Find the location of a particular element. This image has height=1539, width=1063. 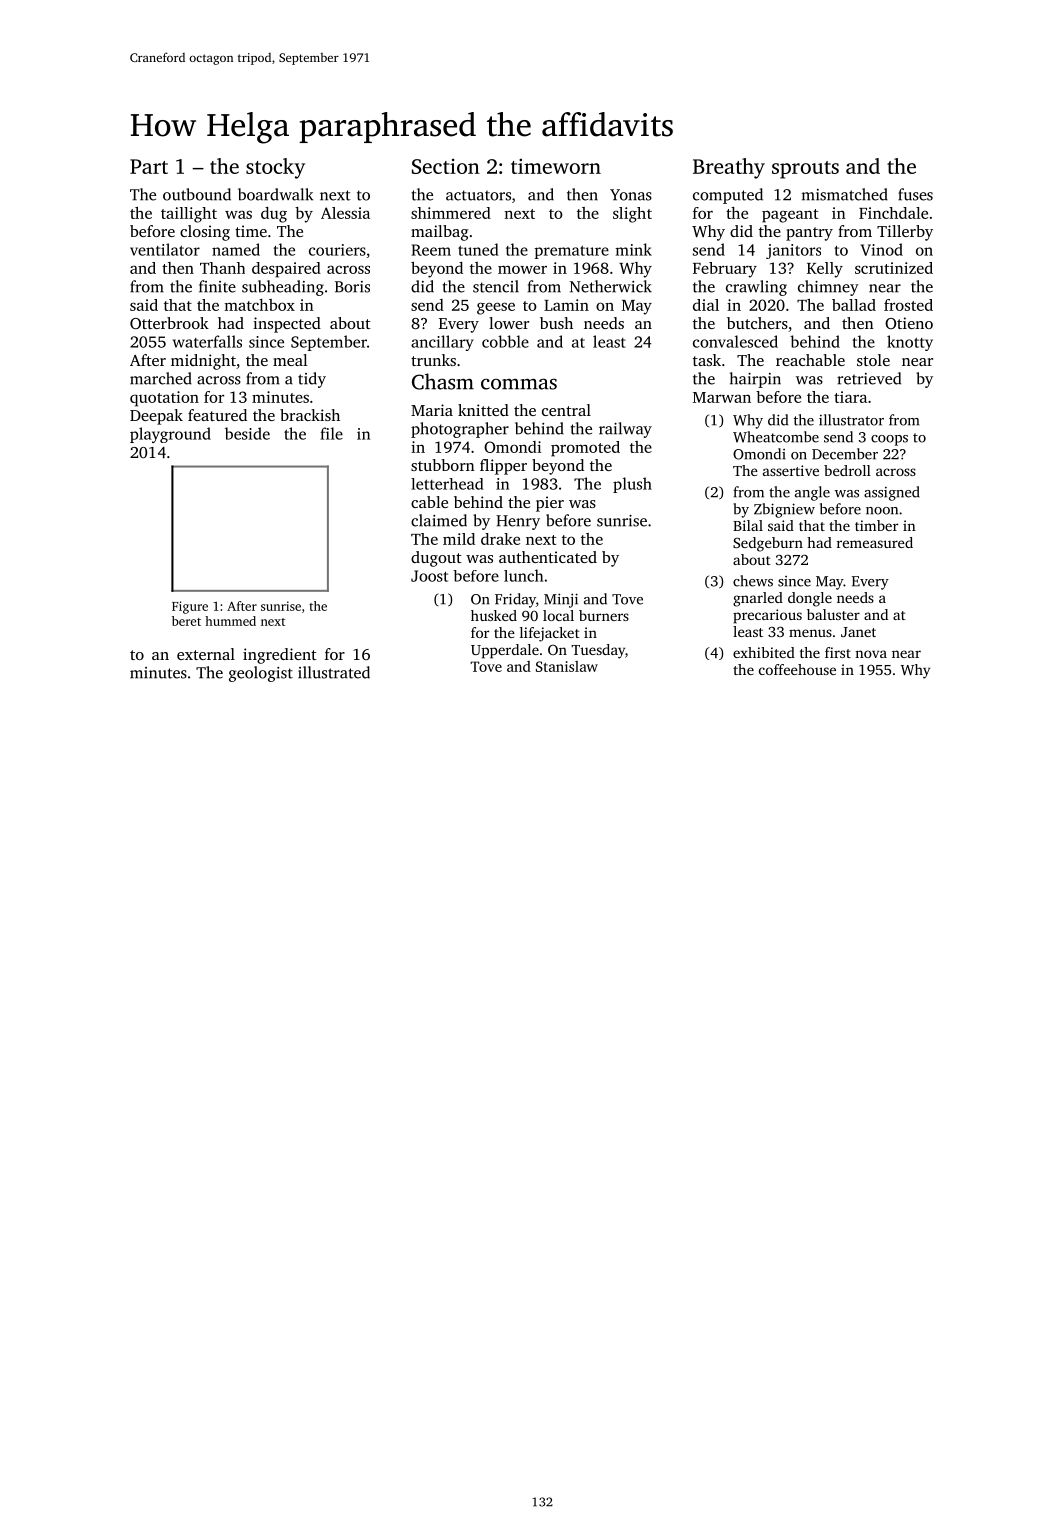

stocky is located at coordinates (275, 168).
